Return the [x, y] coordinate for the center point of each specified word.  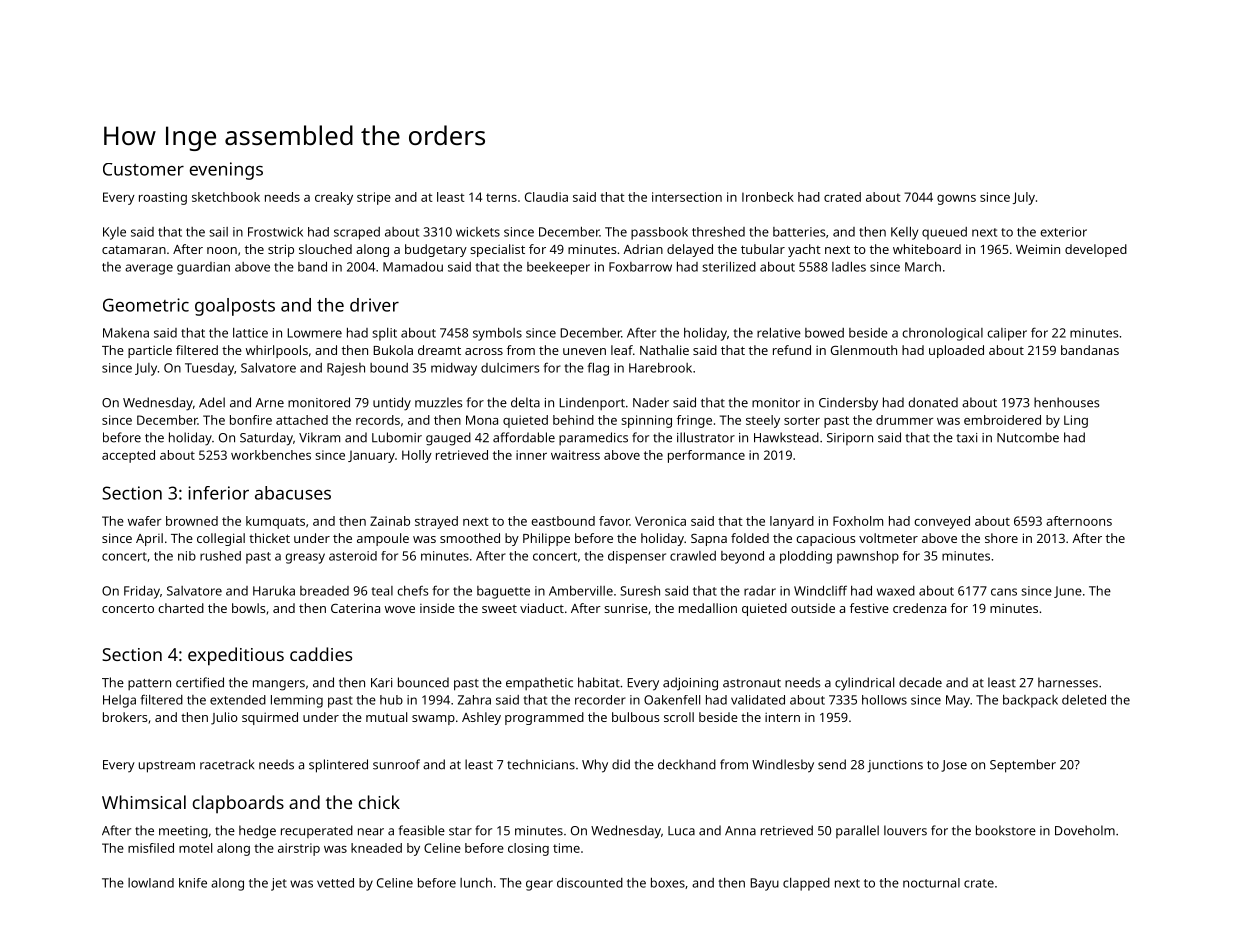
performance [706, 456]
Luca [681, 831]
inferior [218, 493]
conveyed [942, 522]
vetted [335, 883]
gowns [956, 200]
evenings [226, 171]
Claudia [546, 197]
